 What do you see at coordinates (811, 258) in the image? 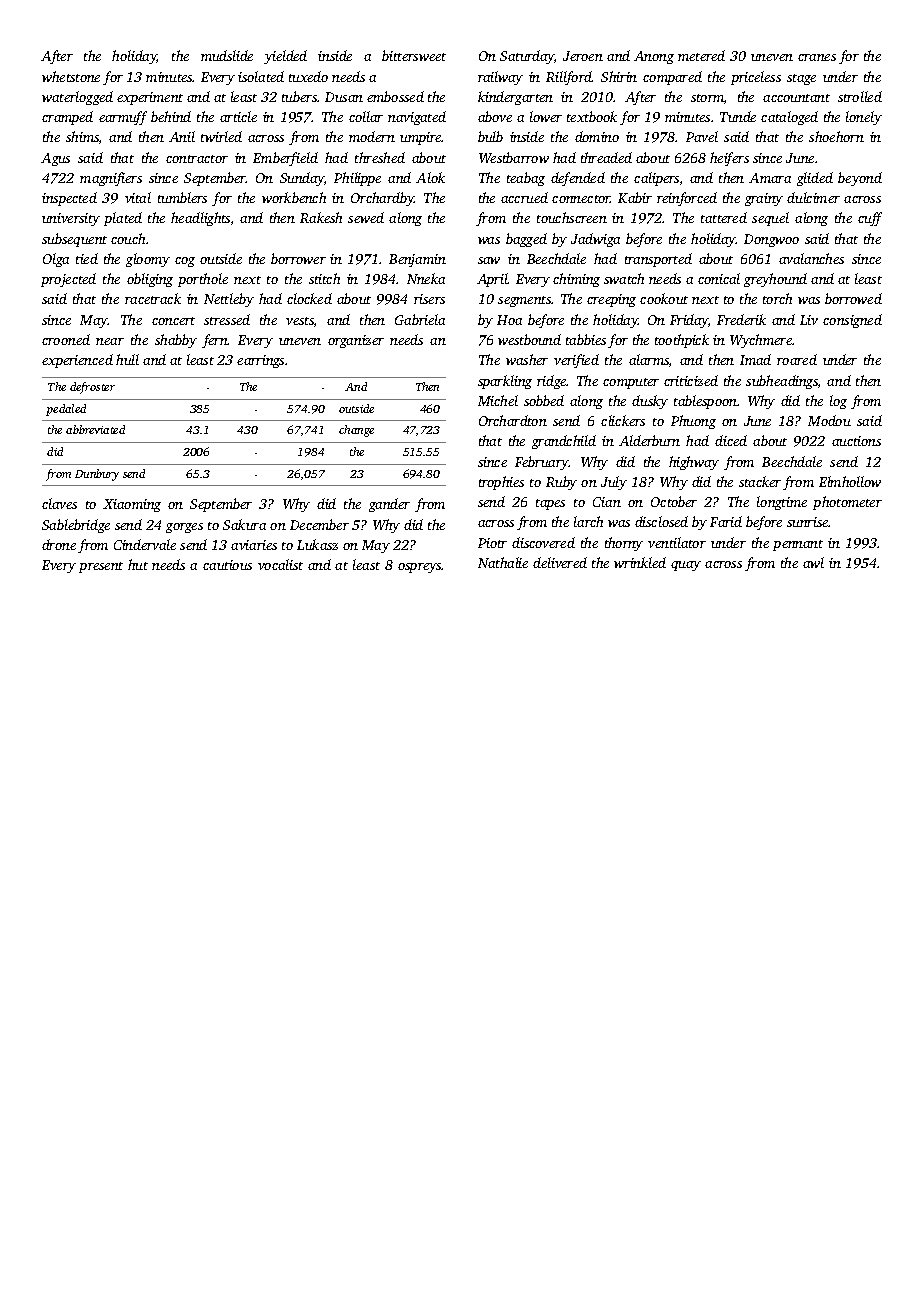
I see `avalanches` at bounding box center [811, 258].
